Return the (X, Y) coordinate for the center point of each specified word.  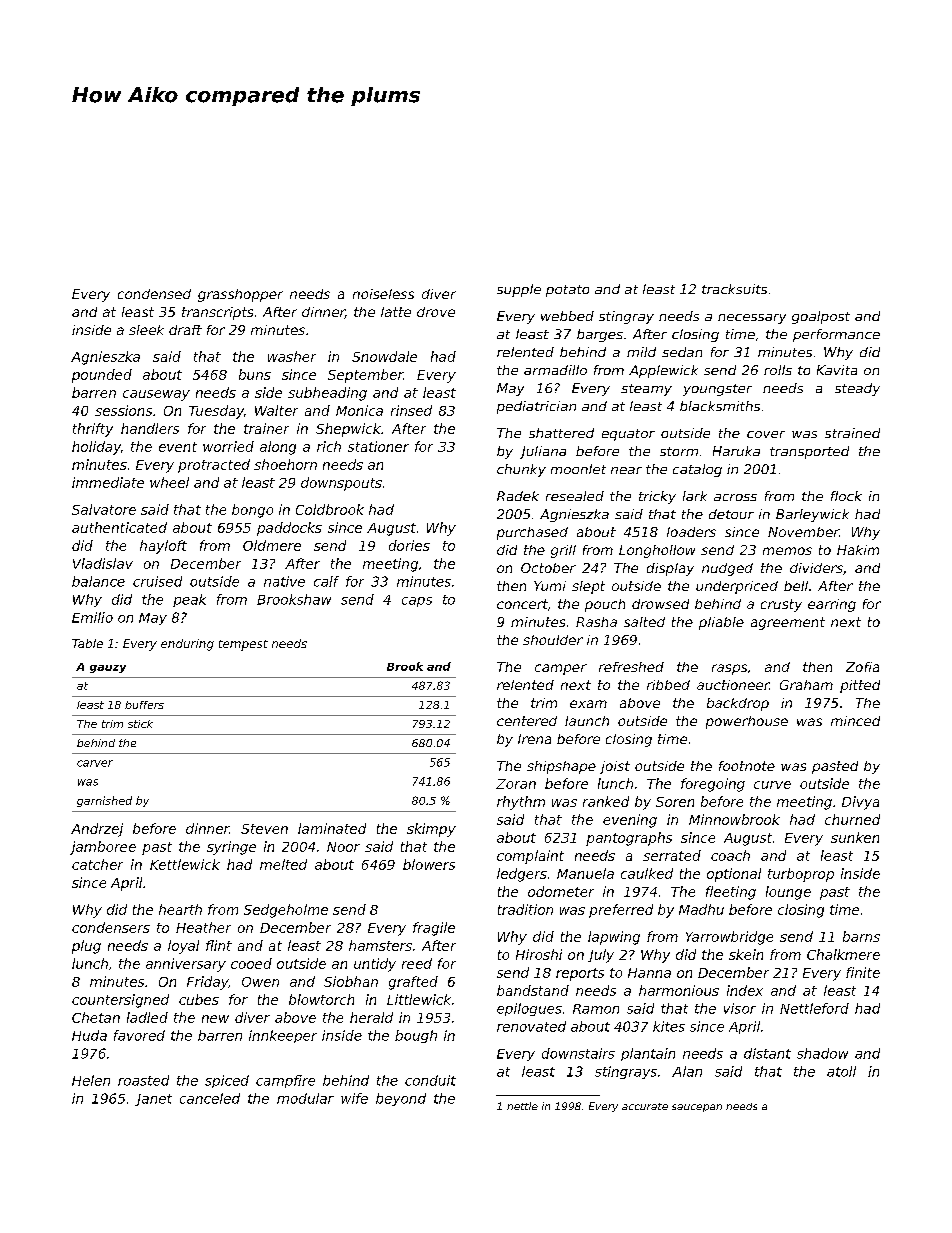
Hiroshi (539, 954)
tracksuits (734, 289)
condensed (154, 294)
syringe (231, 848)
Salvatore (104, 509)
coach (730, 855)
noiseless (383, 294)
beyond (401, 1099)
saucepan (697, 1108)
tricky (657, 497)
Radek (518, 496)
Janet (153, 1100)
